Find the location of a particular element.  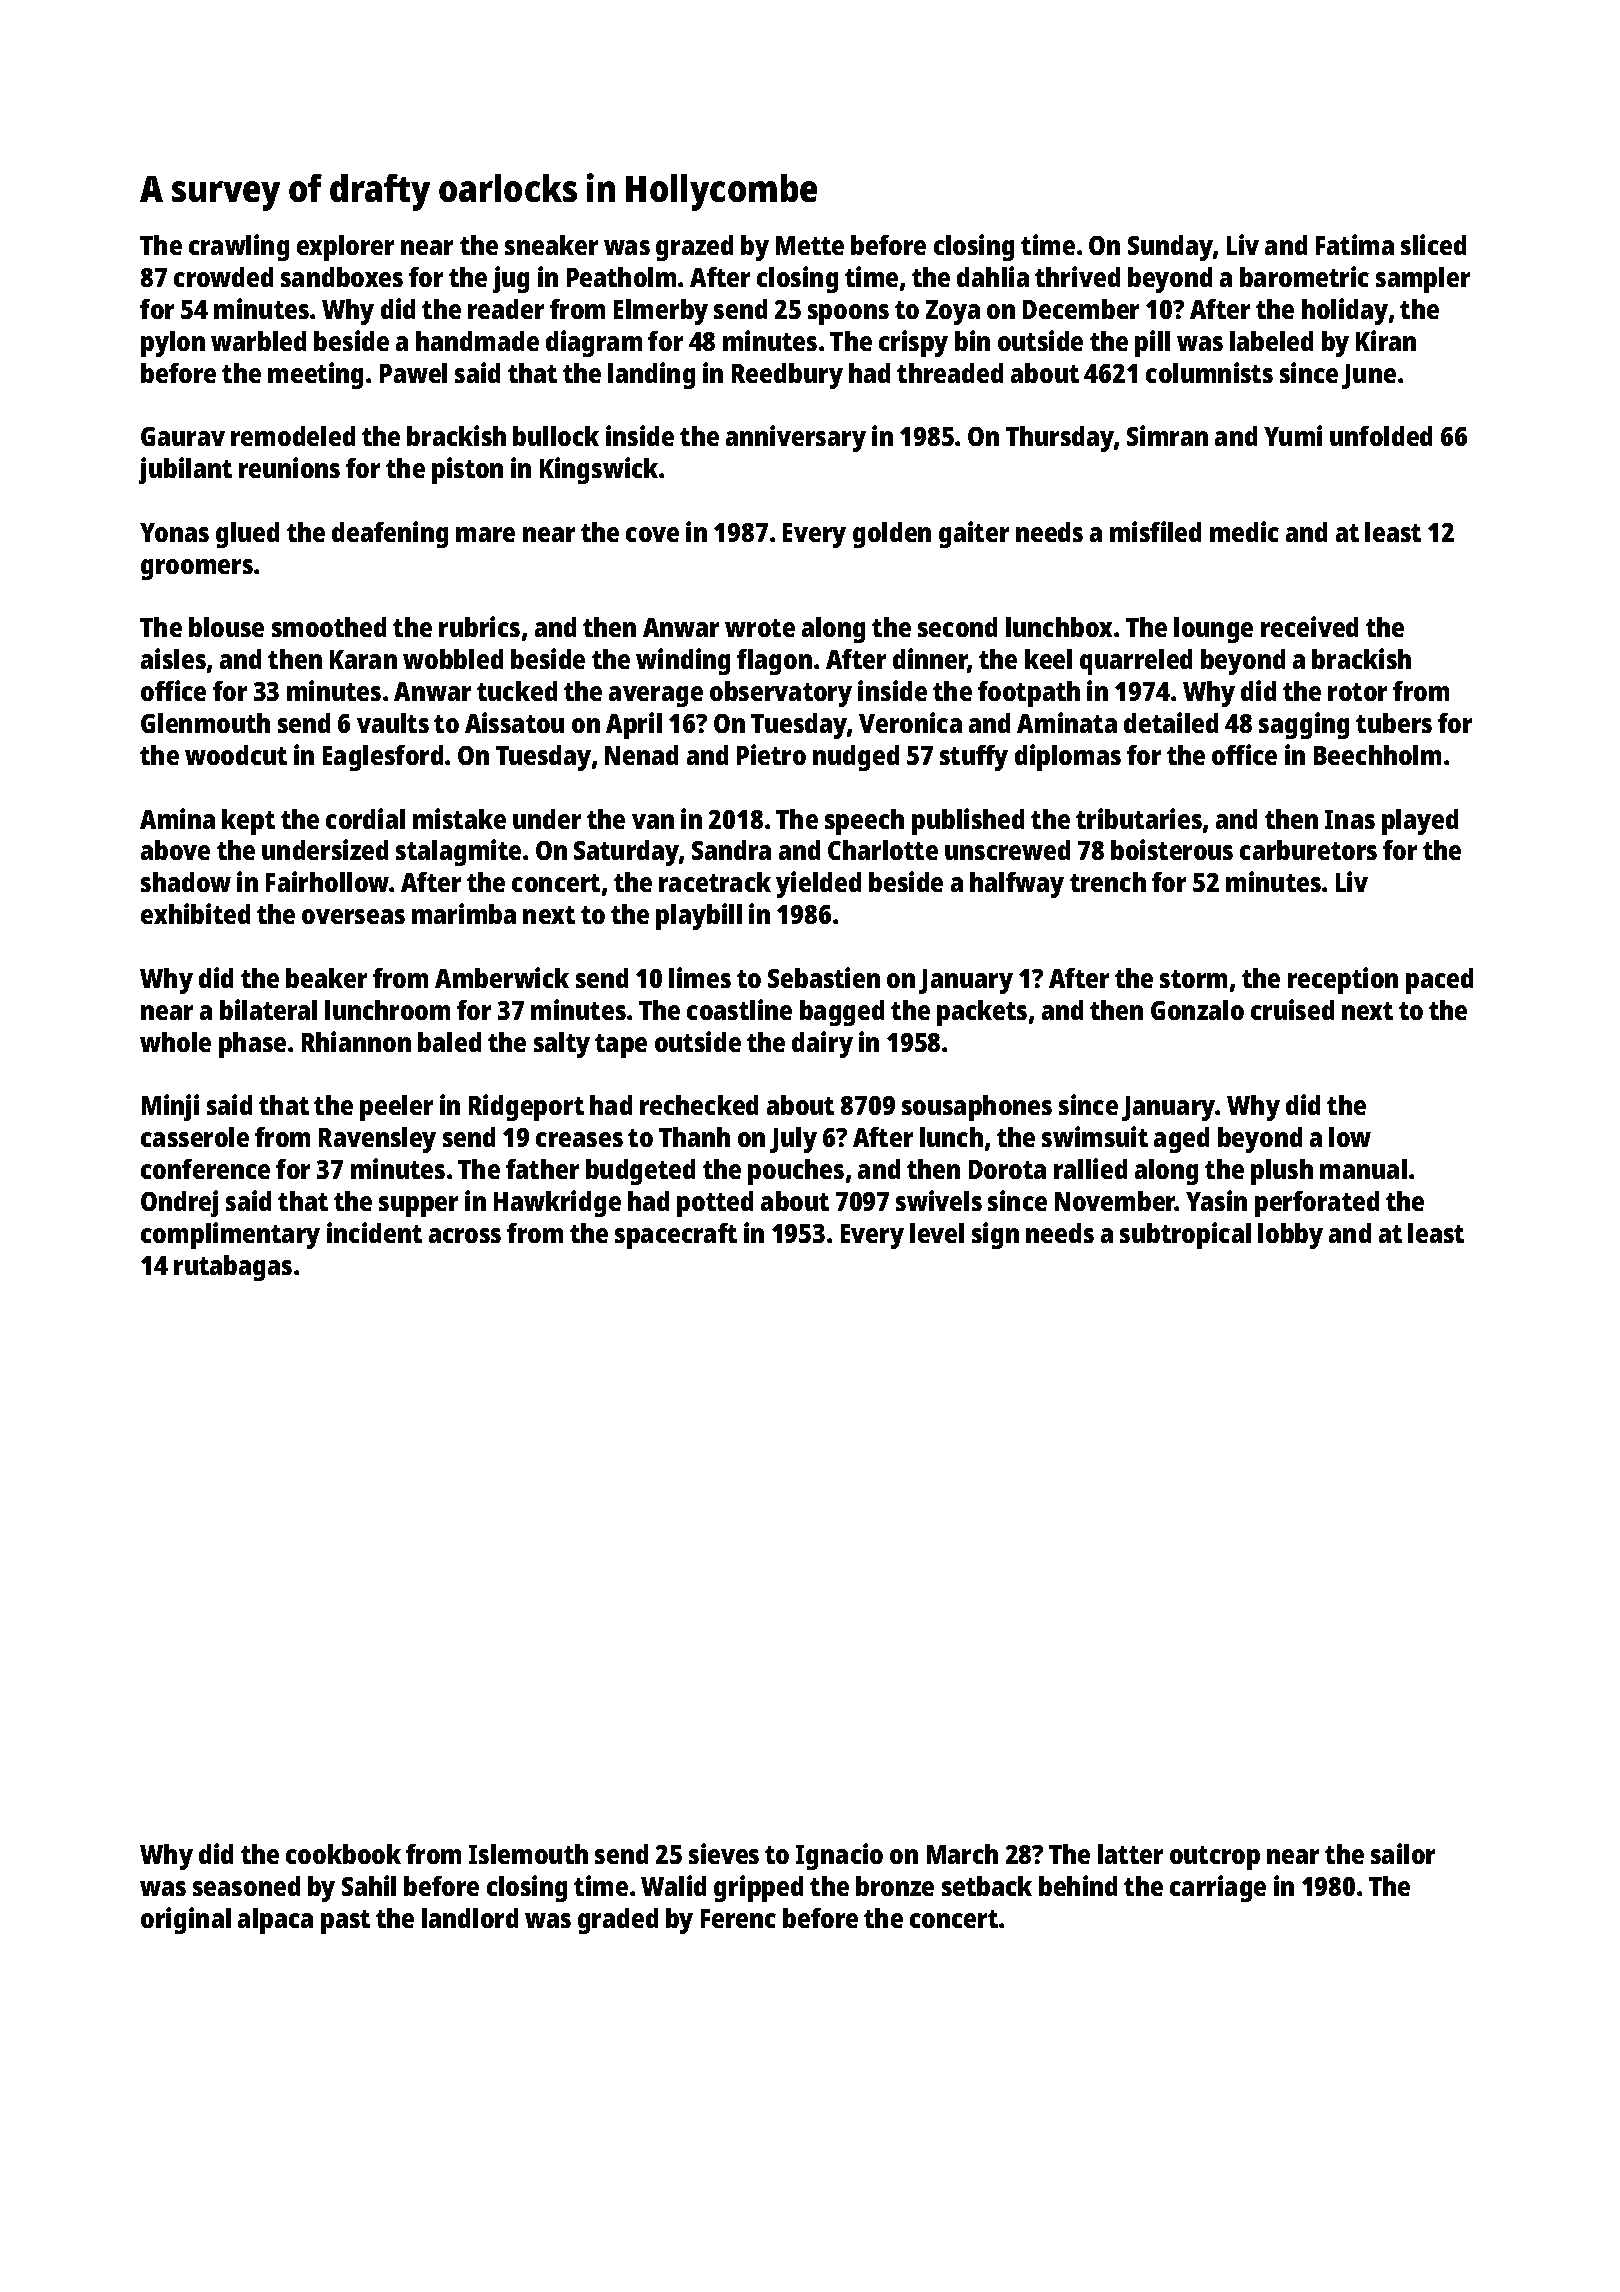

Fatima is located at coordinates (1355, 244).
